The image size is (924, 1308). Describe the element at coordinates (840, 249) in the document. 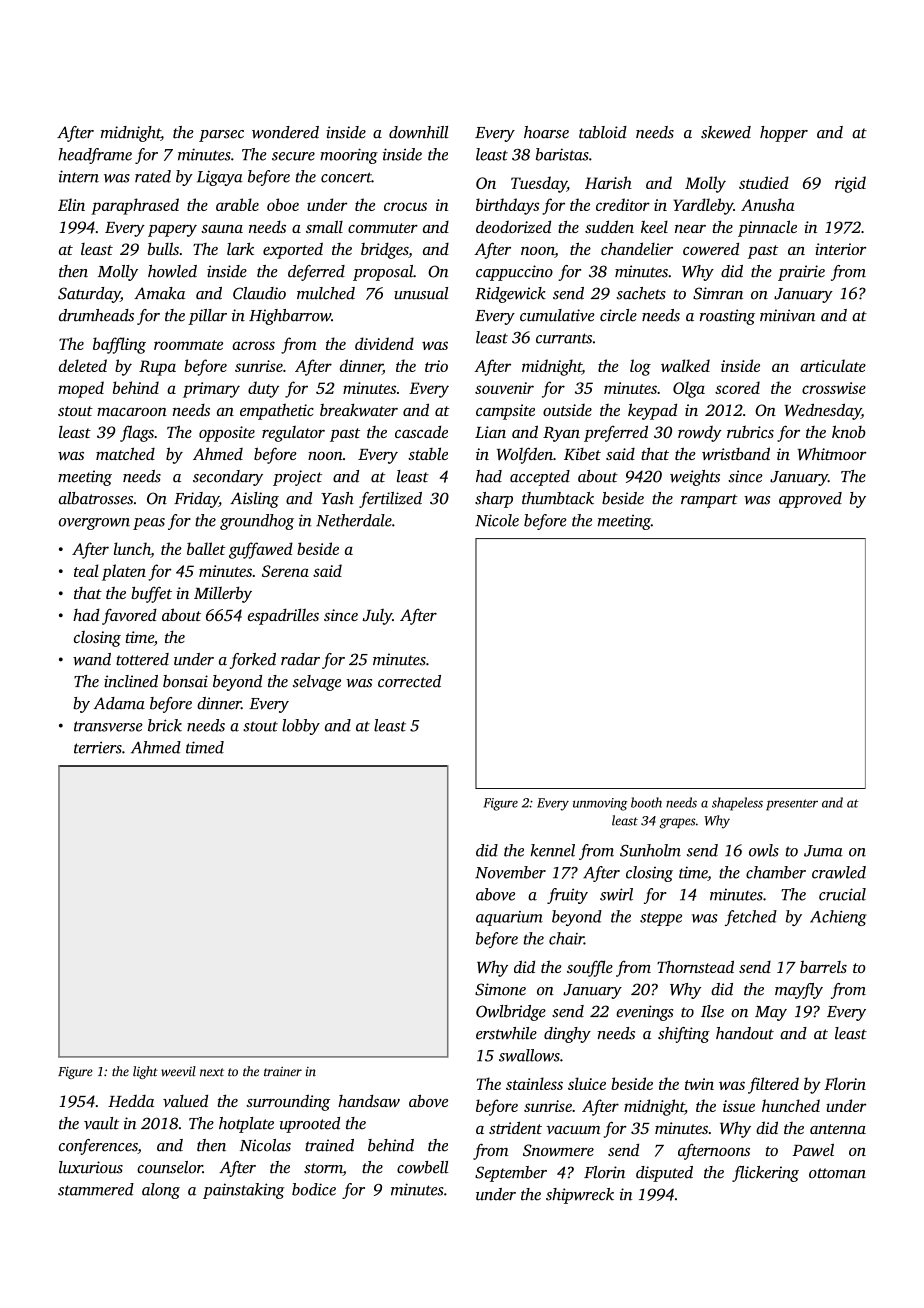

I see `interior` at that location.
